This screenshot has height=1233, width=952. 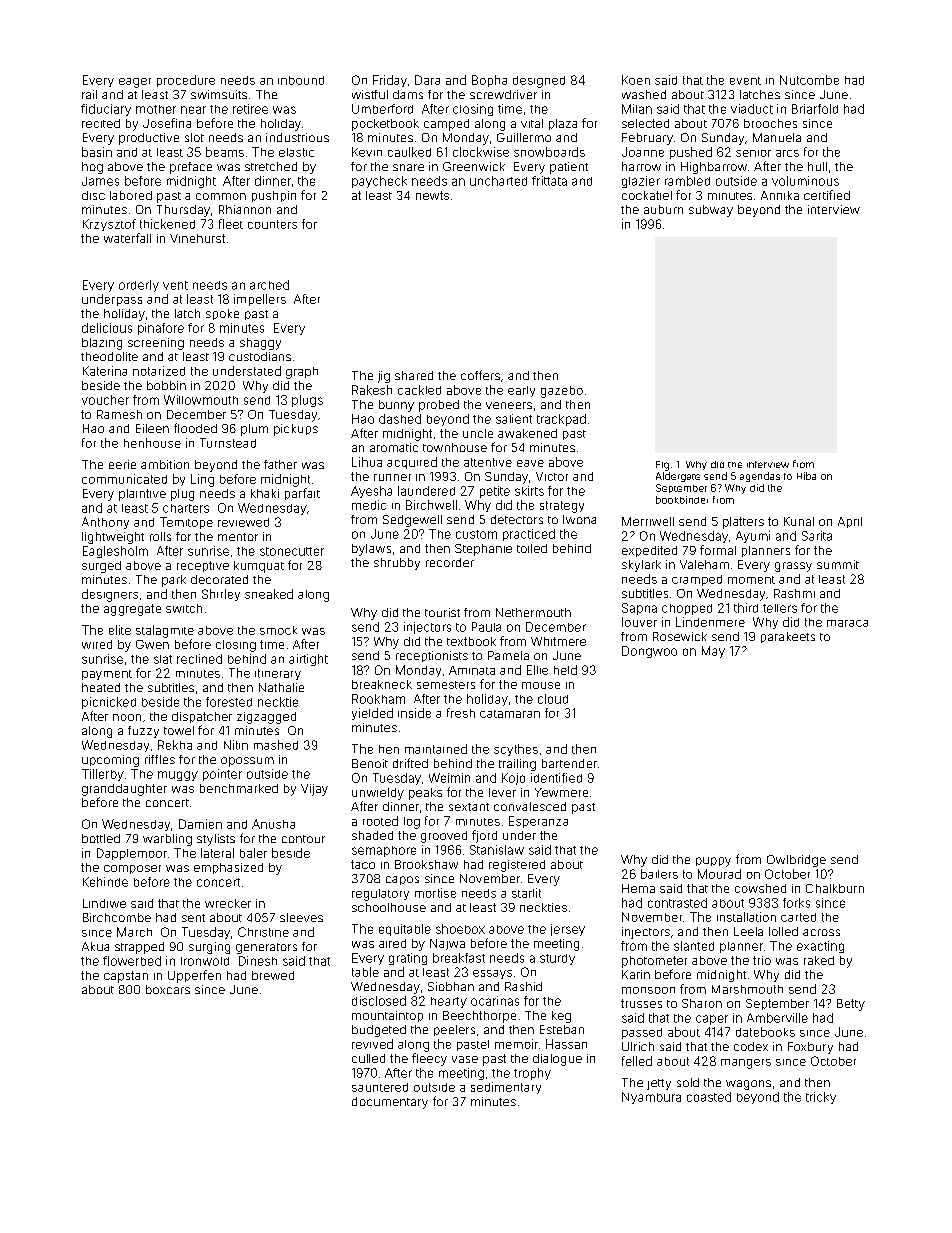 What do you see at coordinates (168, 989) in the screenshot?
I see `boxcars` at bounding box center [168, 989].
